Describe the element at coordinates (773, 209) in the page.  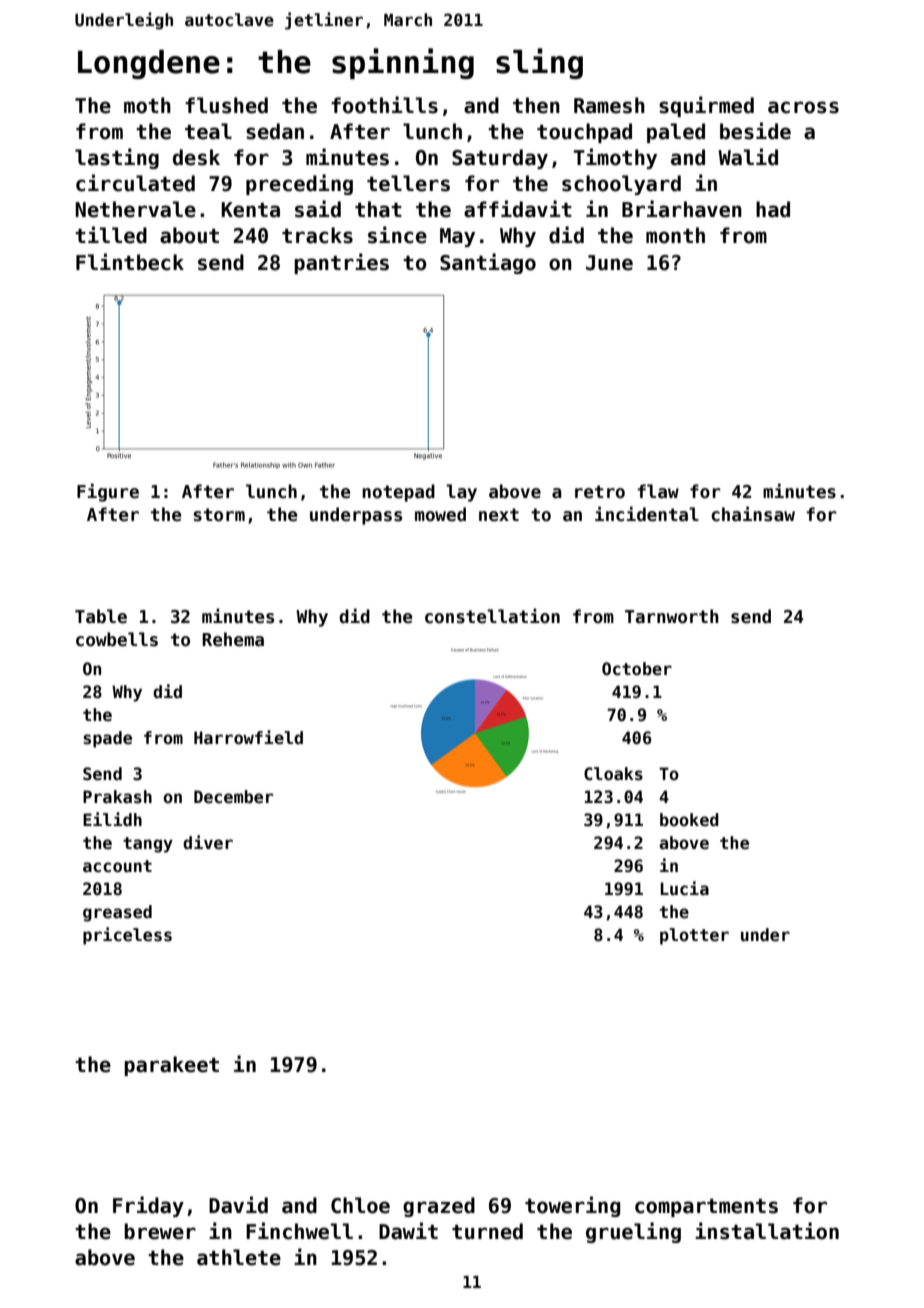
I see `had` at that location.
